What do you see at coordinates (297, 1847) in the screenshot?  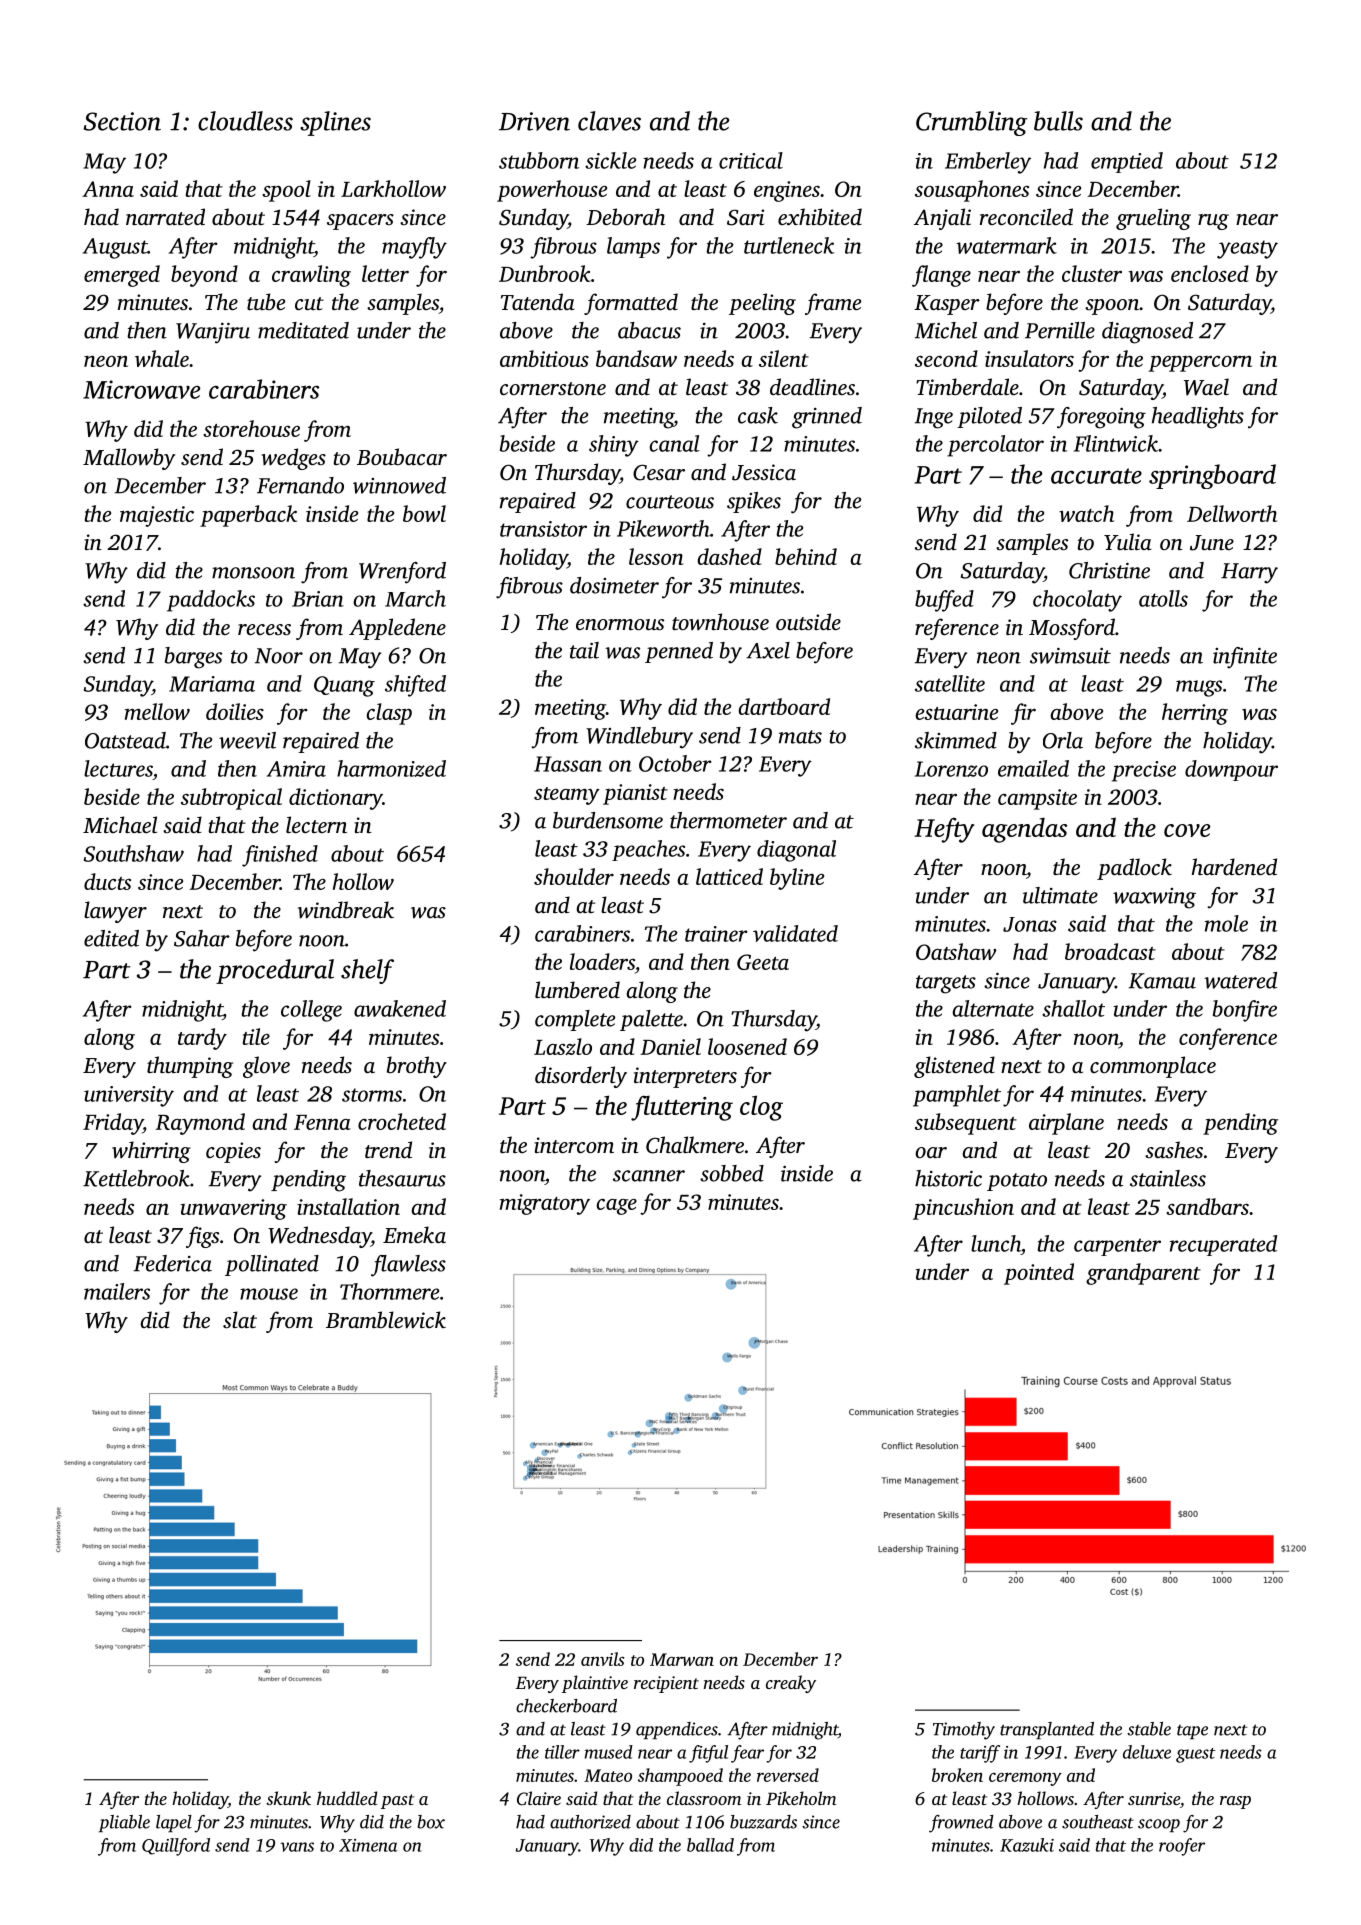 I see `vans` at bounding box center [297, 1847].
